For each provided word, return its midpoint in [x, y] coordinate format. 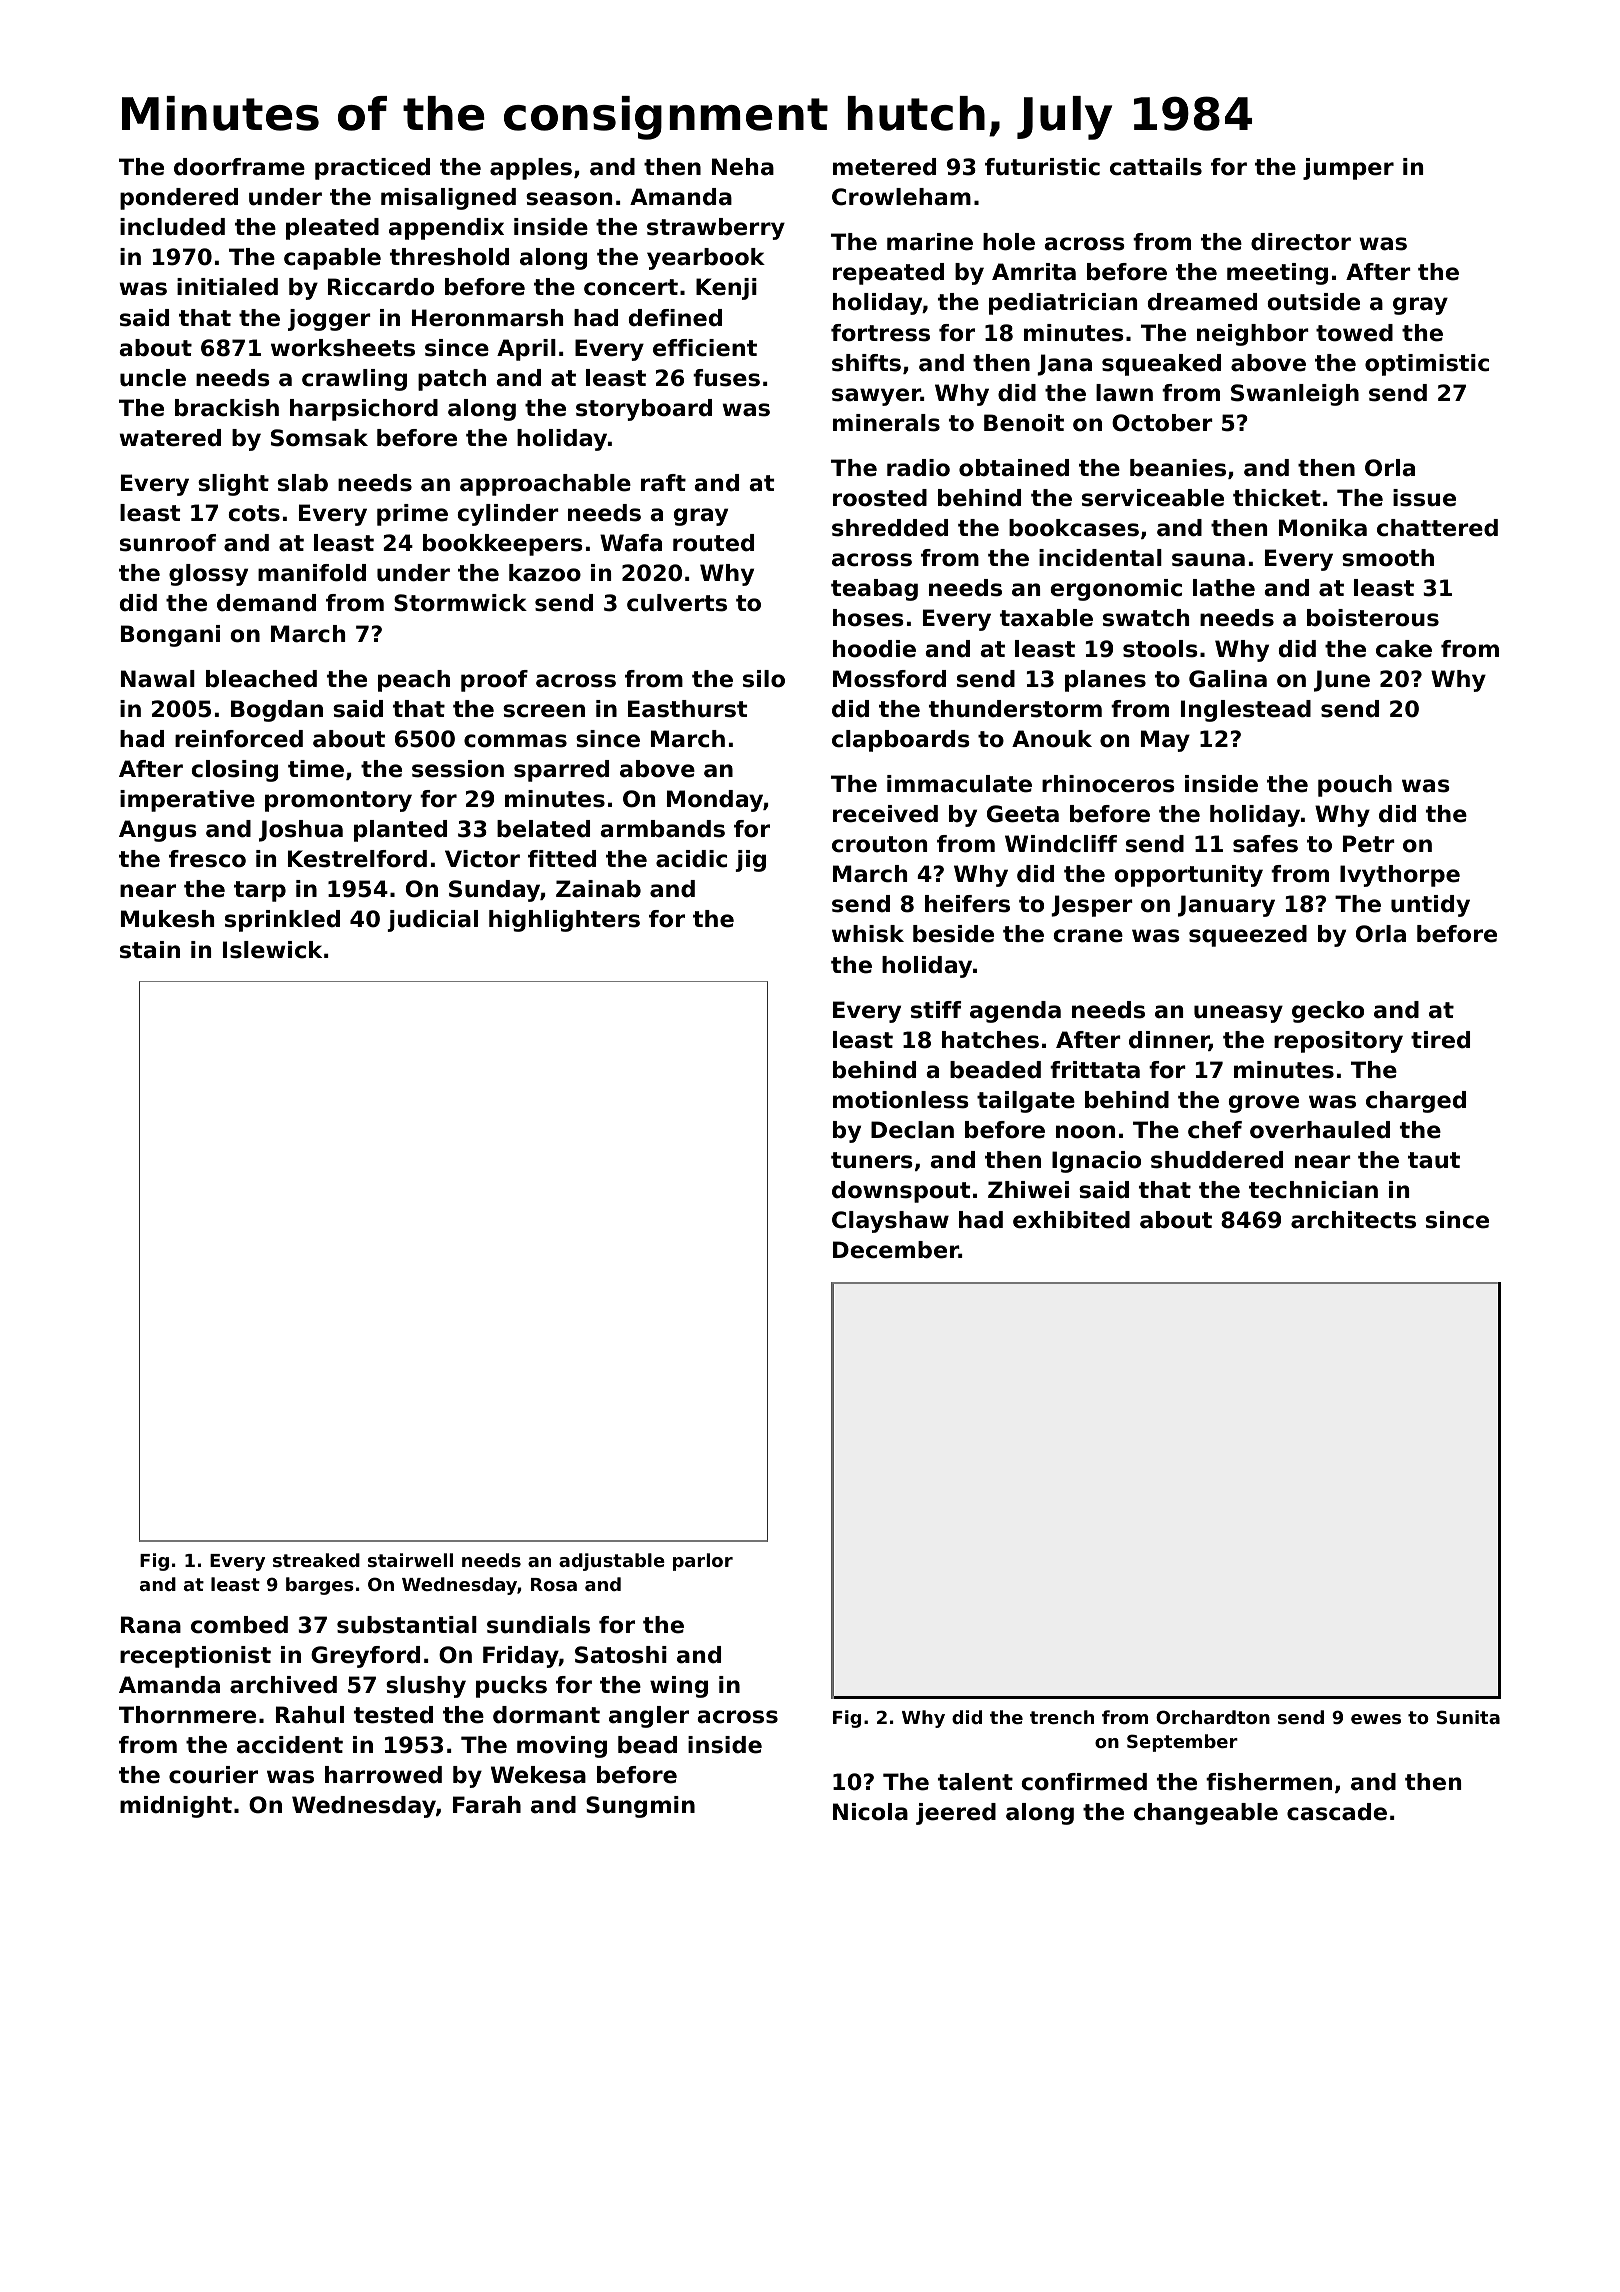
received [885, 814]
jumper [1348, 169]
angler [649, 1717]
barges [320, 1586]
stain [150, 950]
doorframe [239, 167]
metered [884, 167]
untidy [1430, 906]
